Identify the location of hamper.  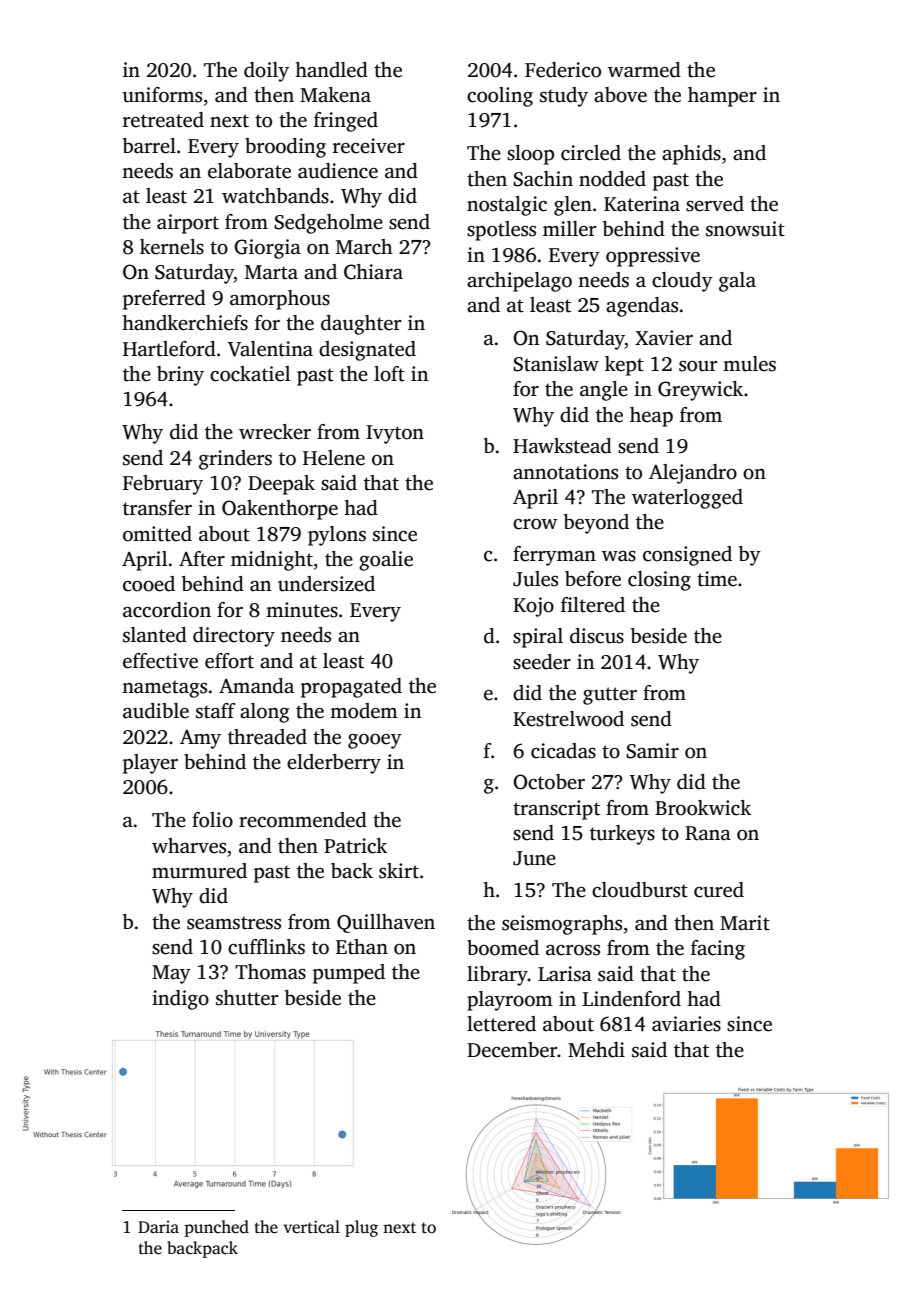
(722, 97).
